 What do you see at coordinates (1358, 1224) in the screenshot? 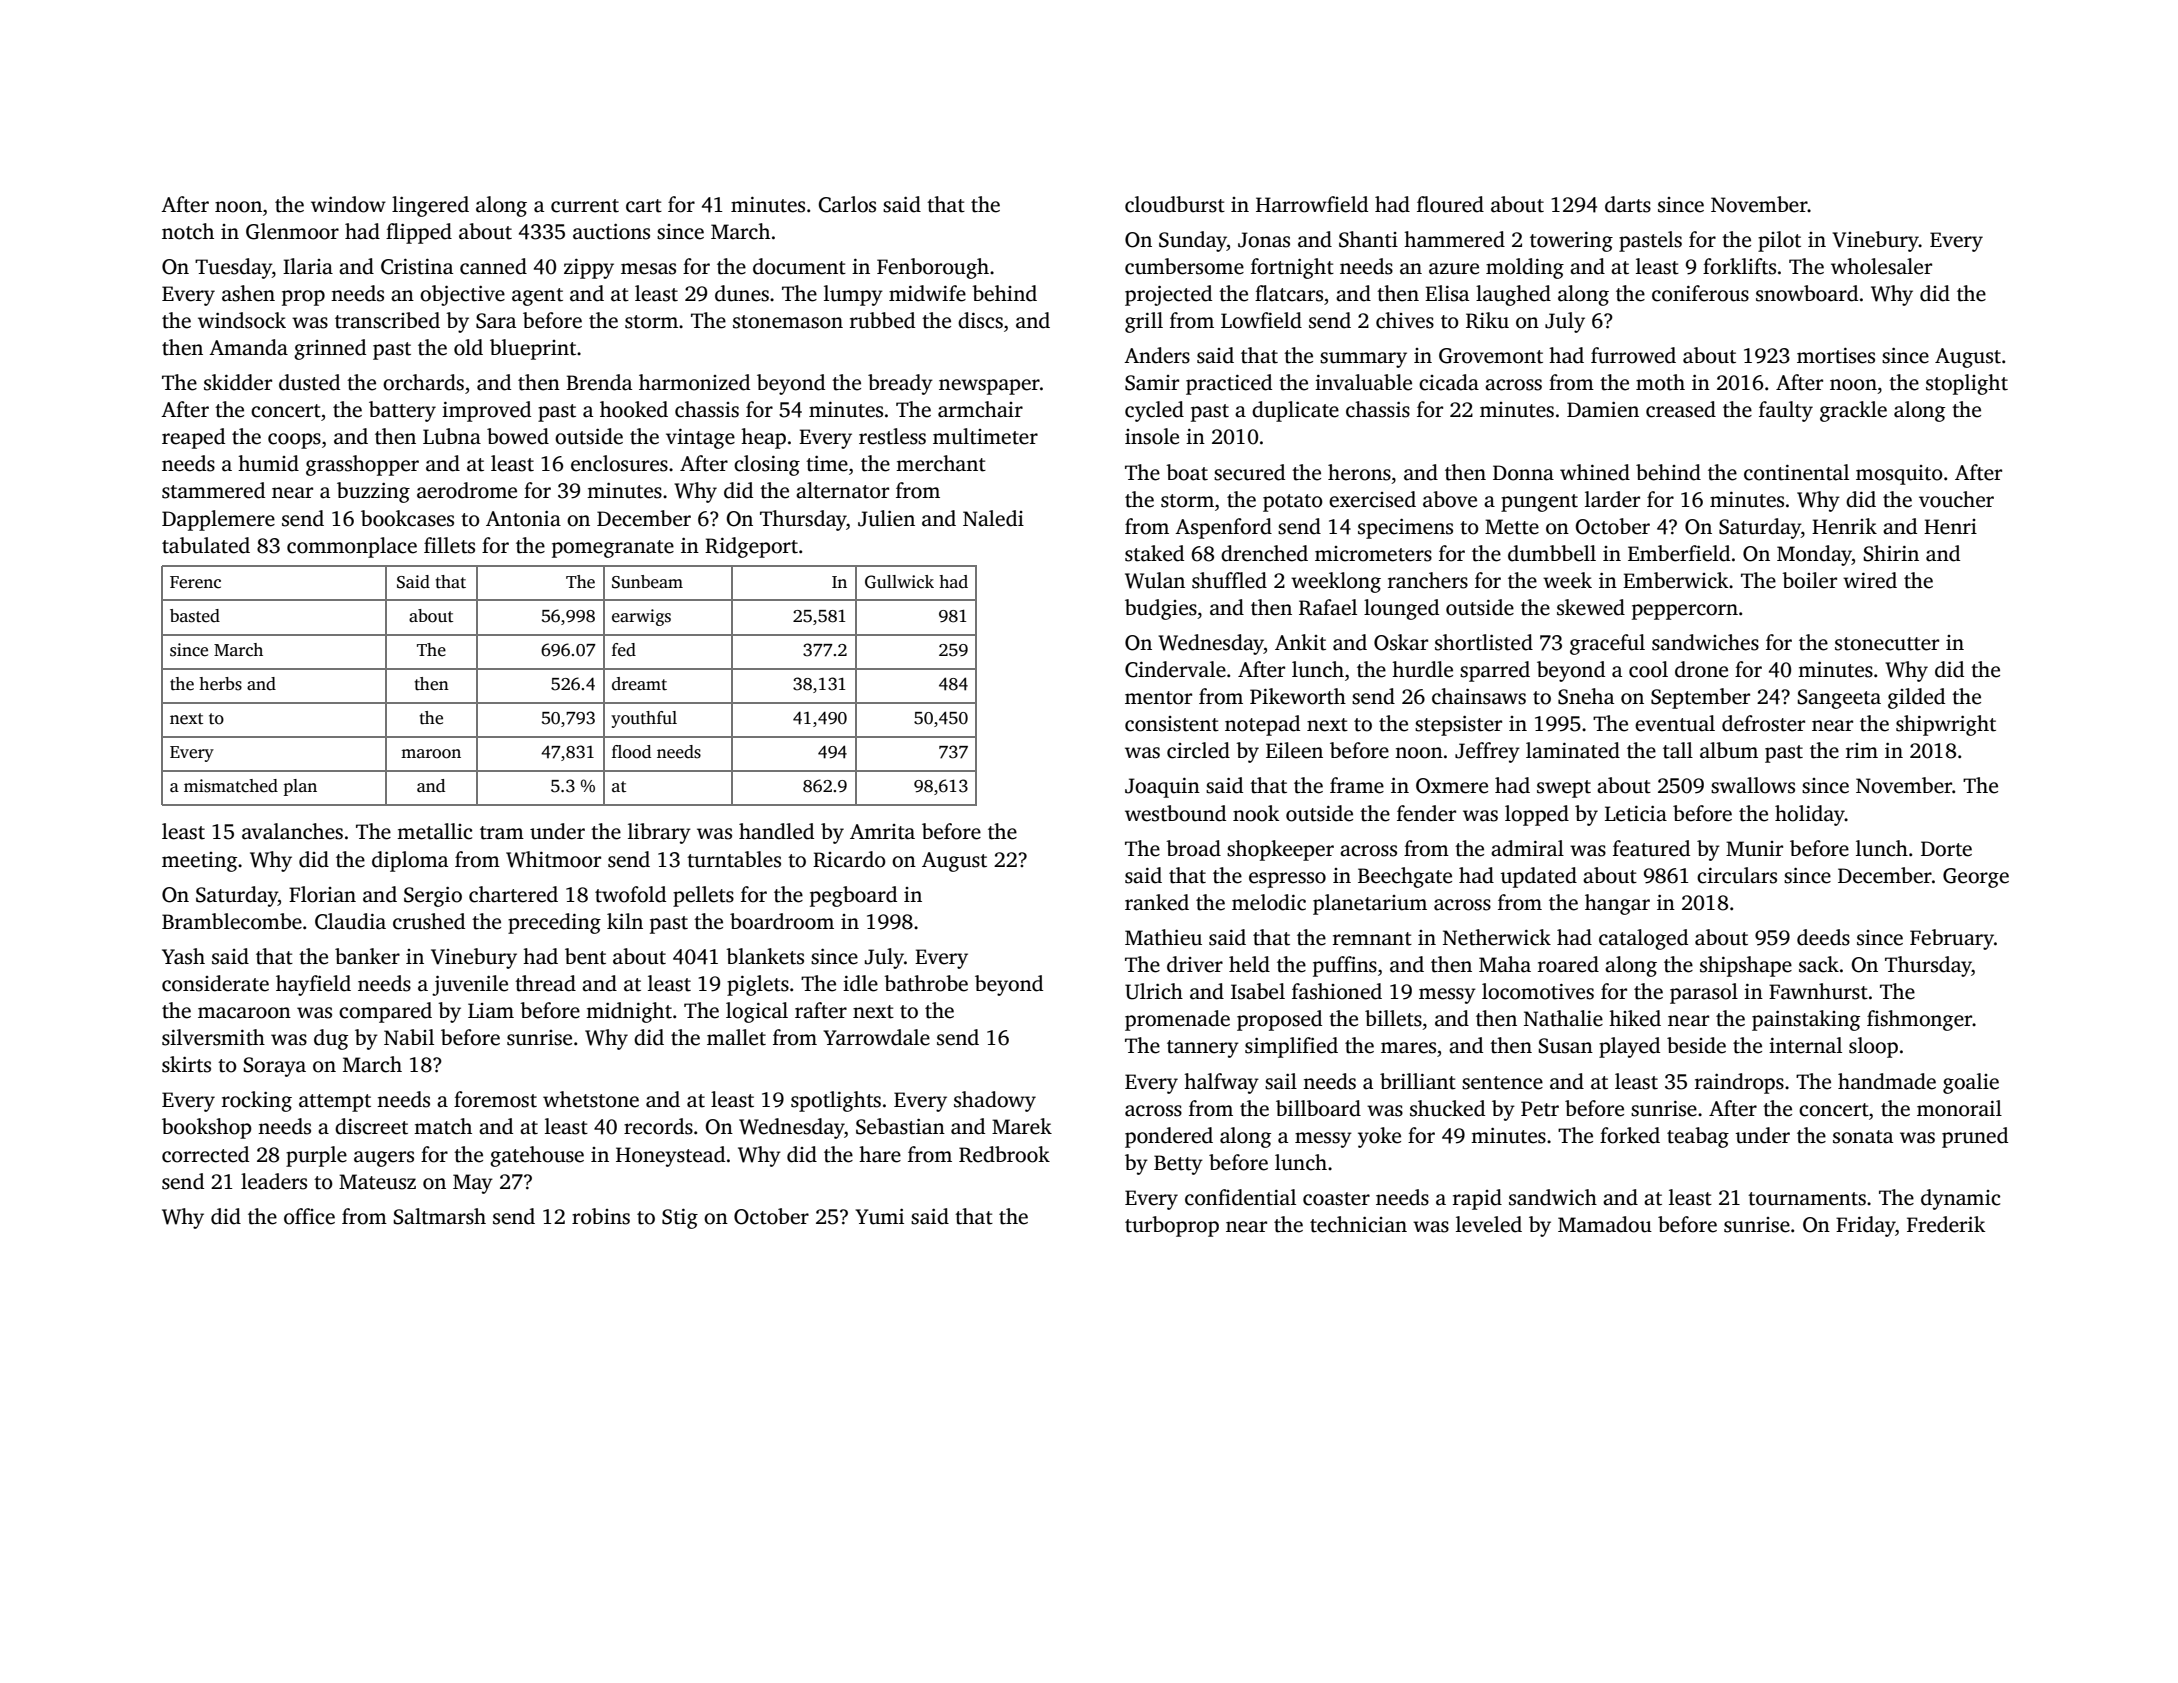
I see `technician` at bounding box center [1358, 1224].
